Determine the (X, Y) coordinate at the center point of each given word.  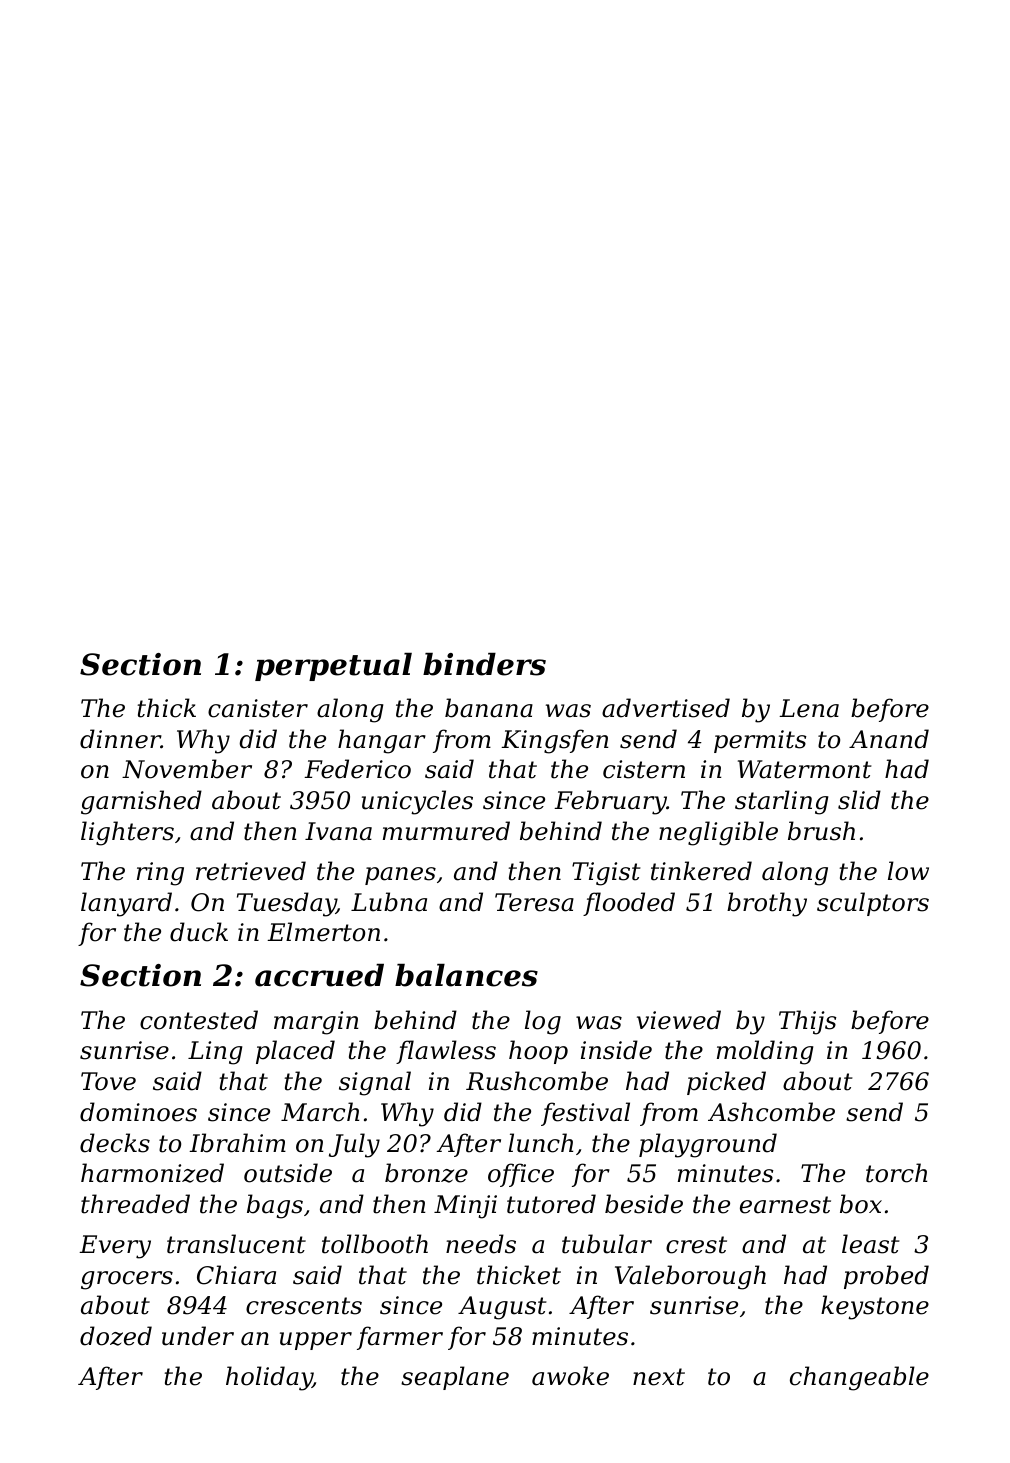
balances (466, 975)
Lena (809, 708)
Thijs (807, 1022)
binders (484, 664)
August (502, 1308)
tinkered (701, 871)
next (659, 1377)
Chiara (236, 1275)
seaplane (455, 1378)
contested (199, 1020)
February (610, 802)
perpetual (333, 667)
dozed (116, 1336)
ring (160, 874)
